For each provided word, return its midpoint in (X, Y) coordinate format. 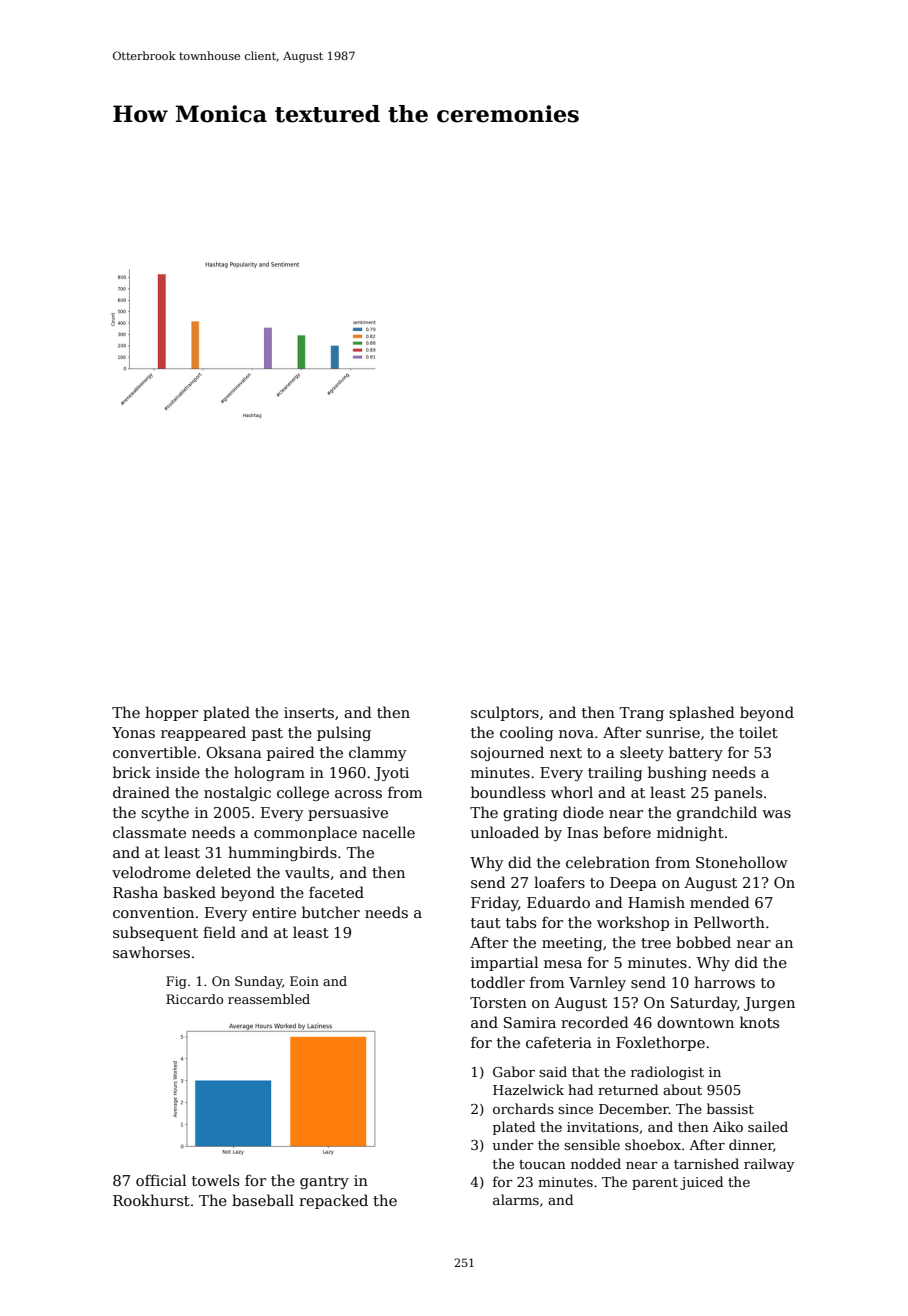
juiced (701, 1183)
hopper (171, 713)
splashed (702, 713)
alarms (516, 1199)
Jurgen (769, 1004)
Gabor (514, 1071)
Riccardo (194, 999)
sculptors (505, 713)
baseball (263, 1200)
